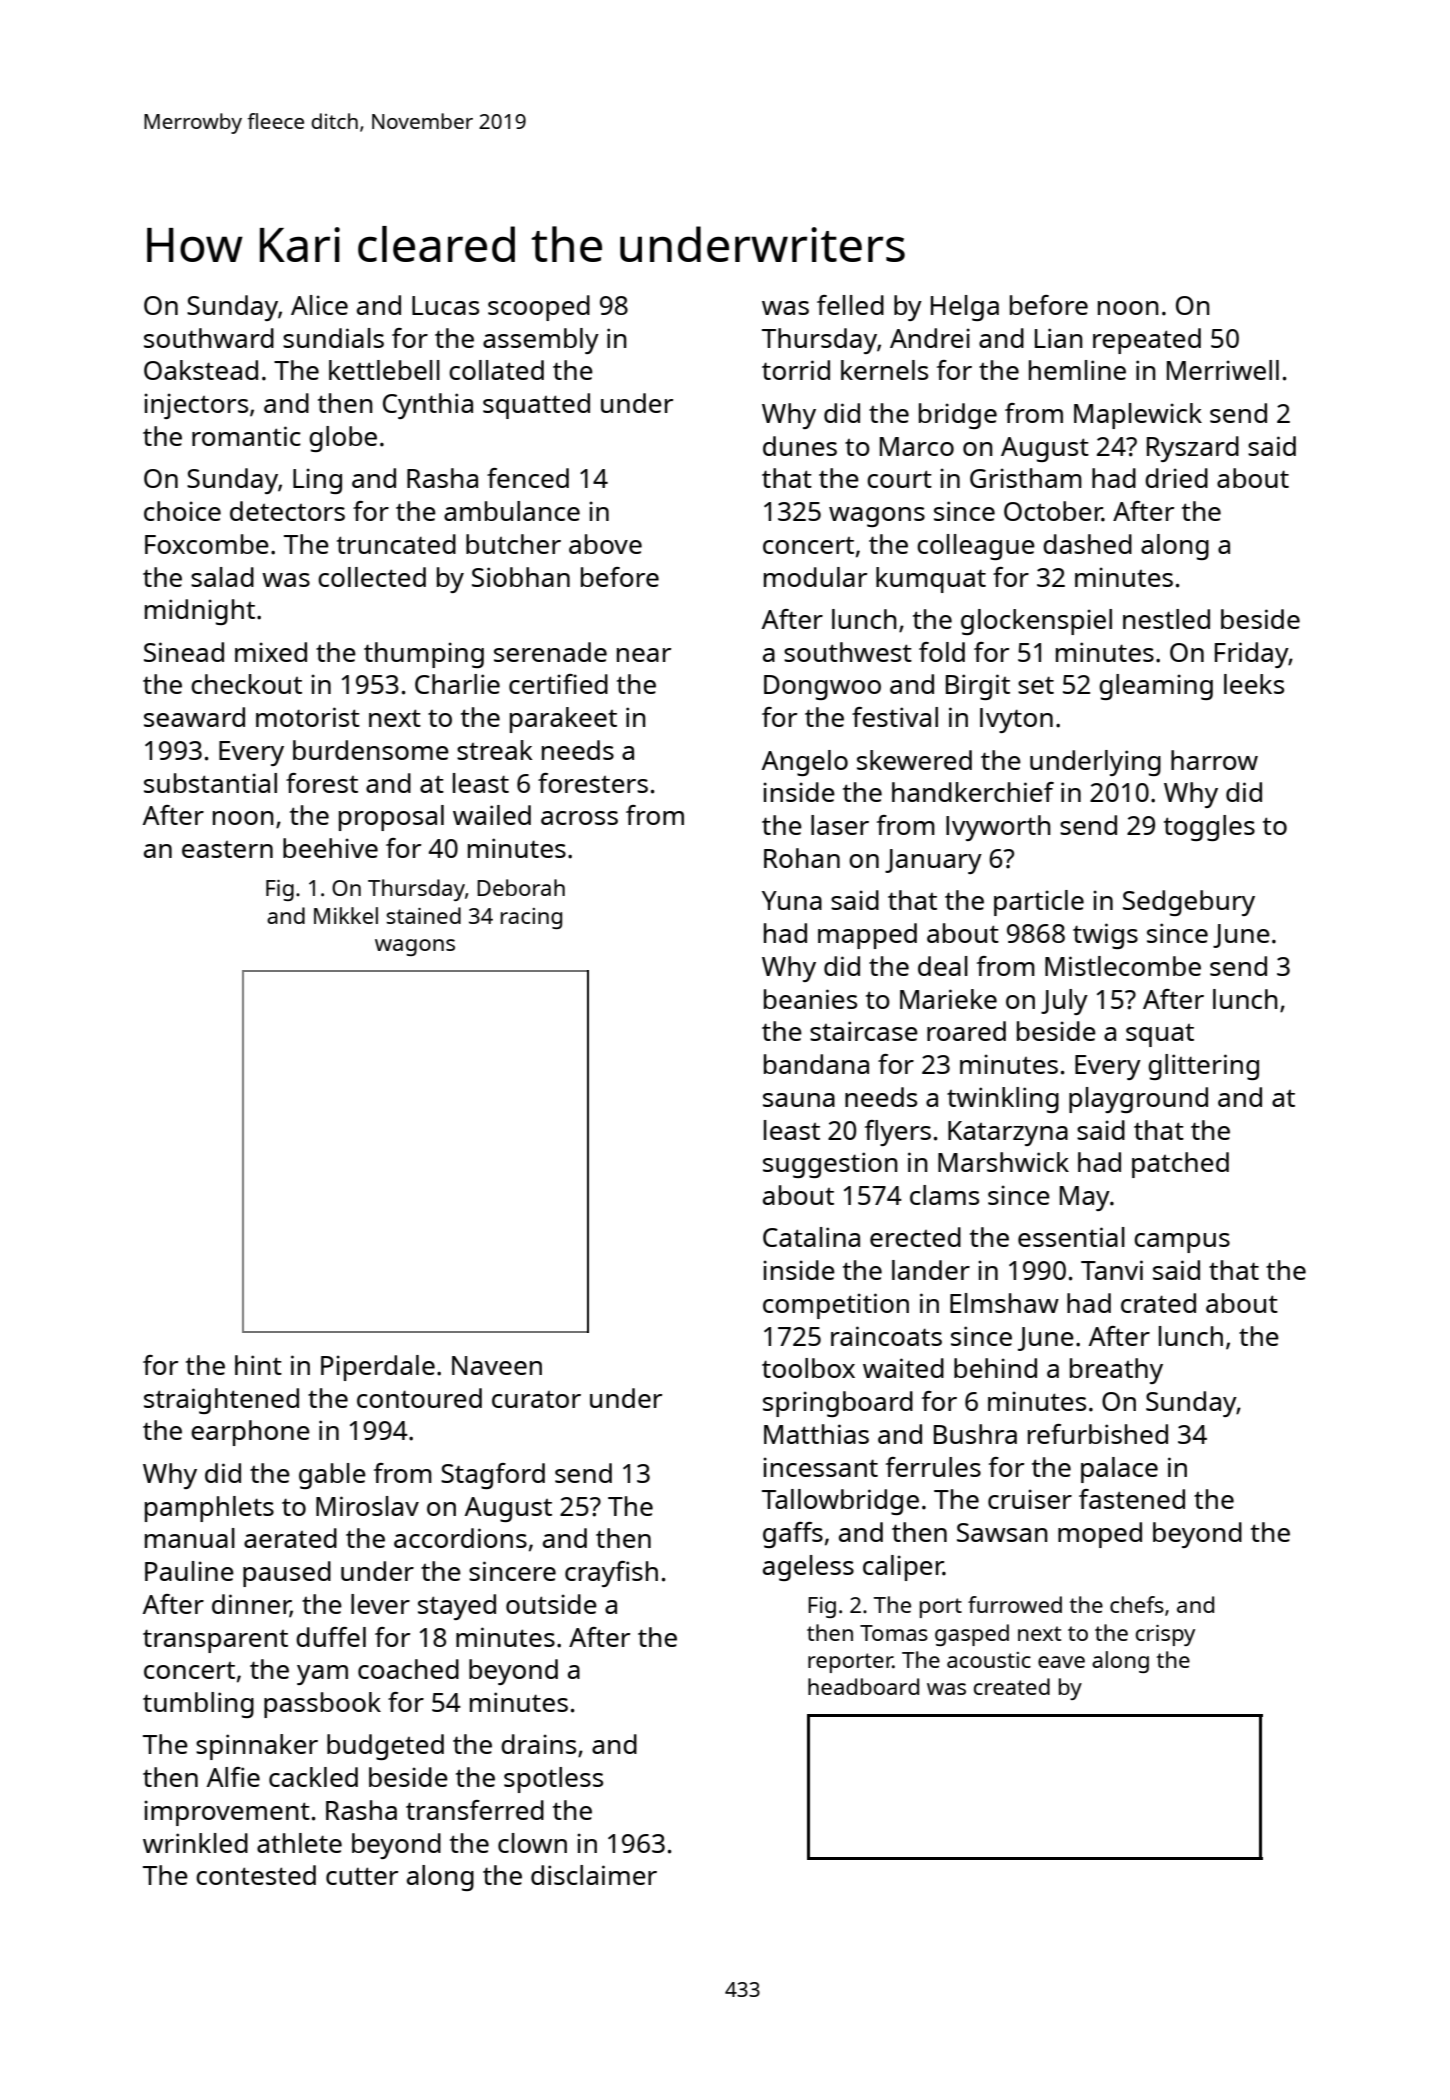  I want to click on crated, so click(1158, 1303).
